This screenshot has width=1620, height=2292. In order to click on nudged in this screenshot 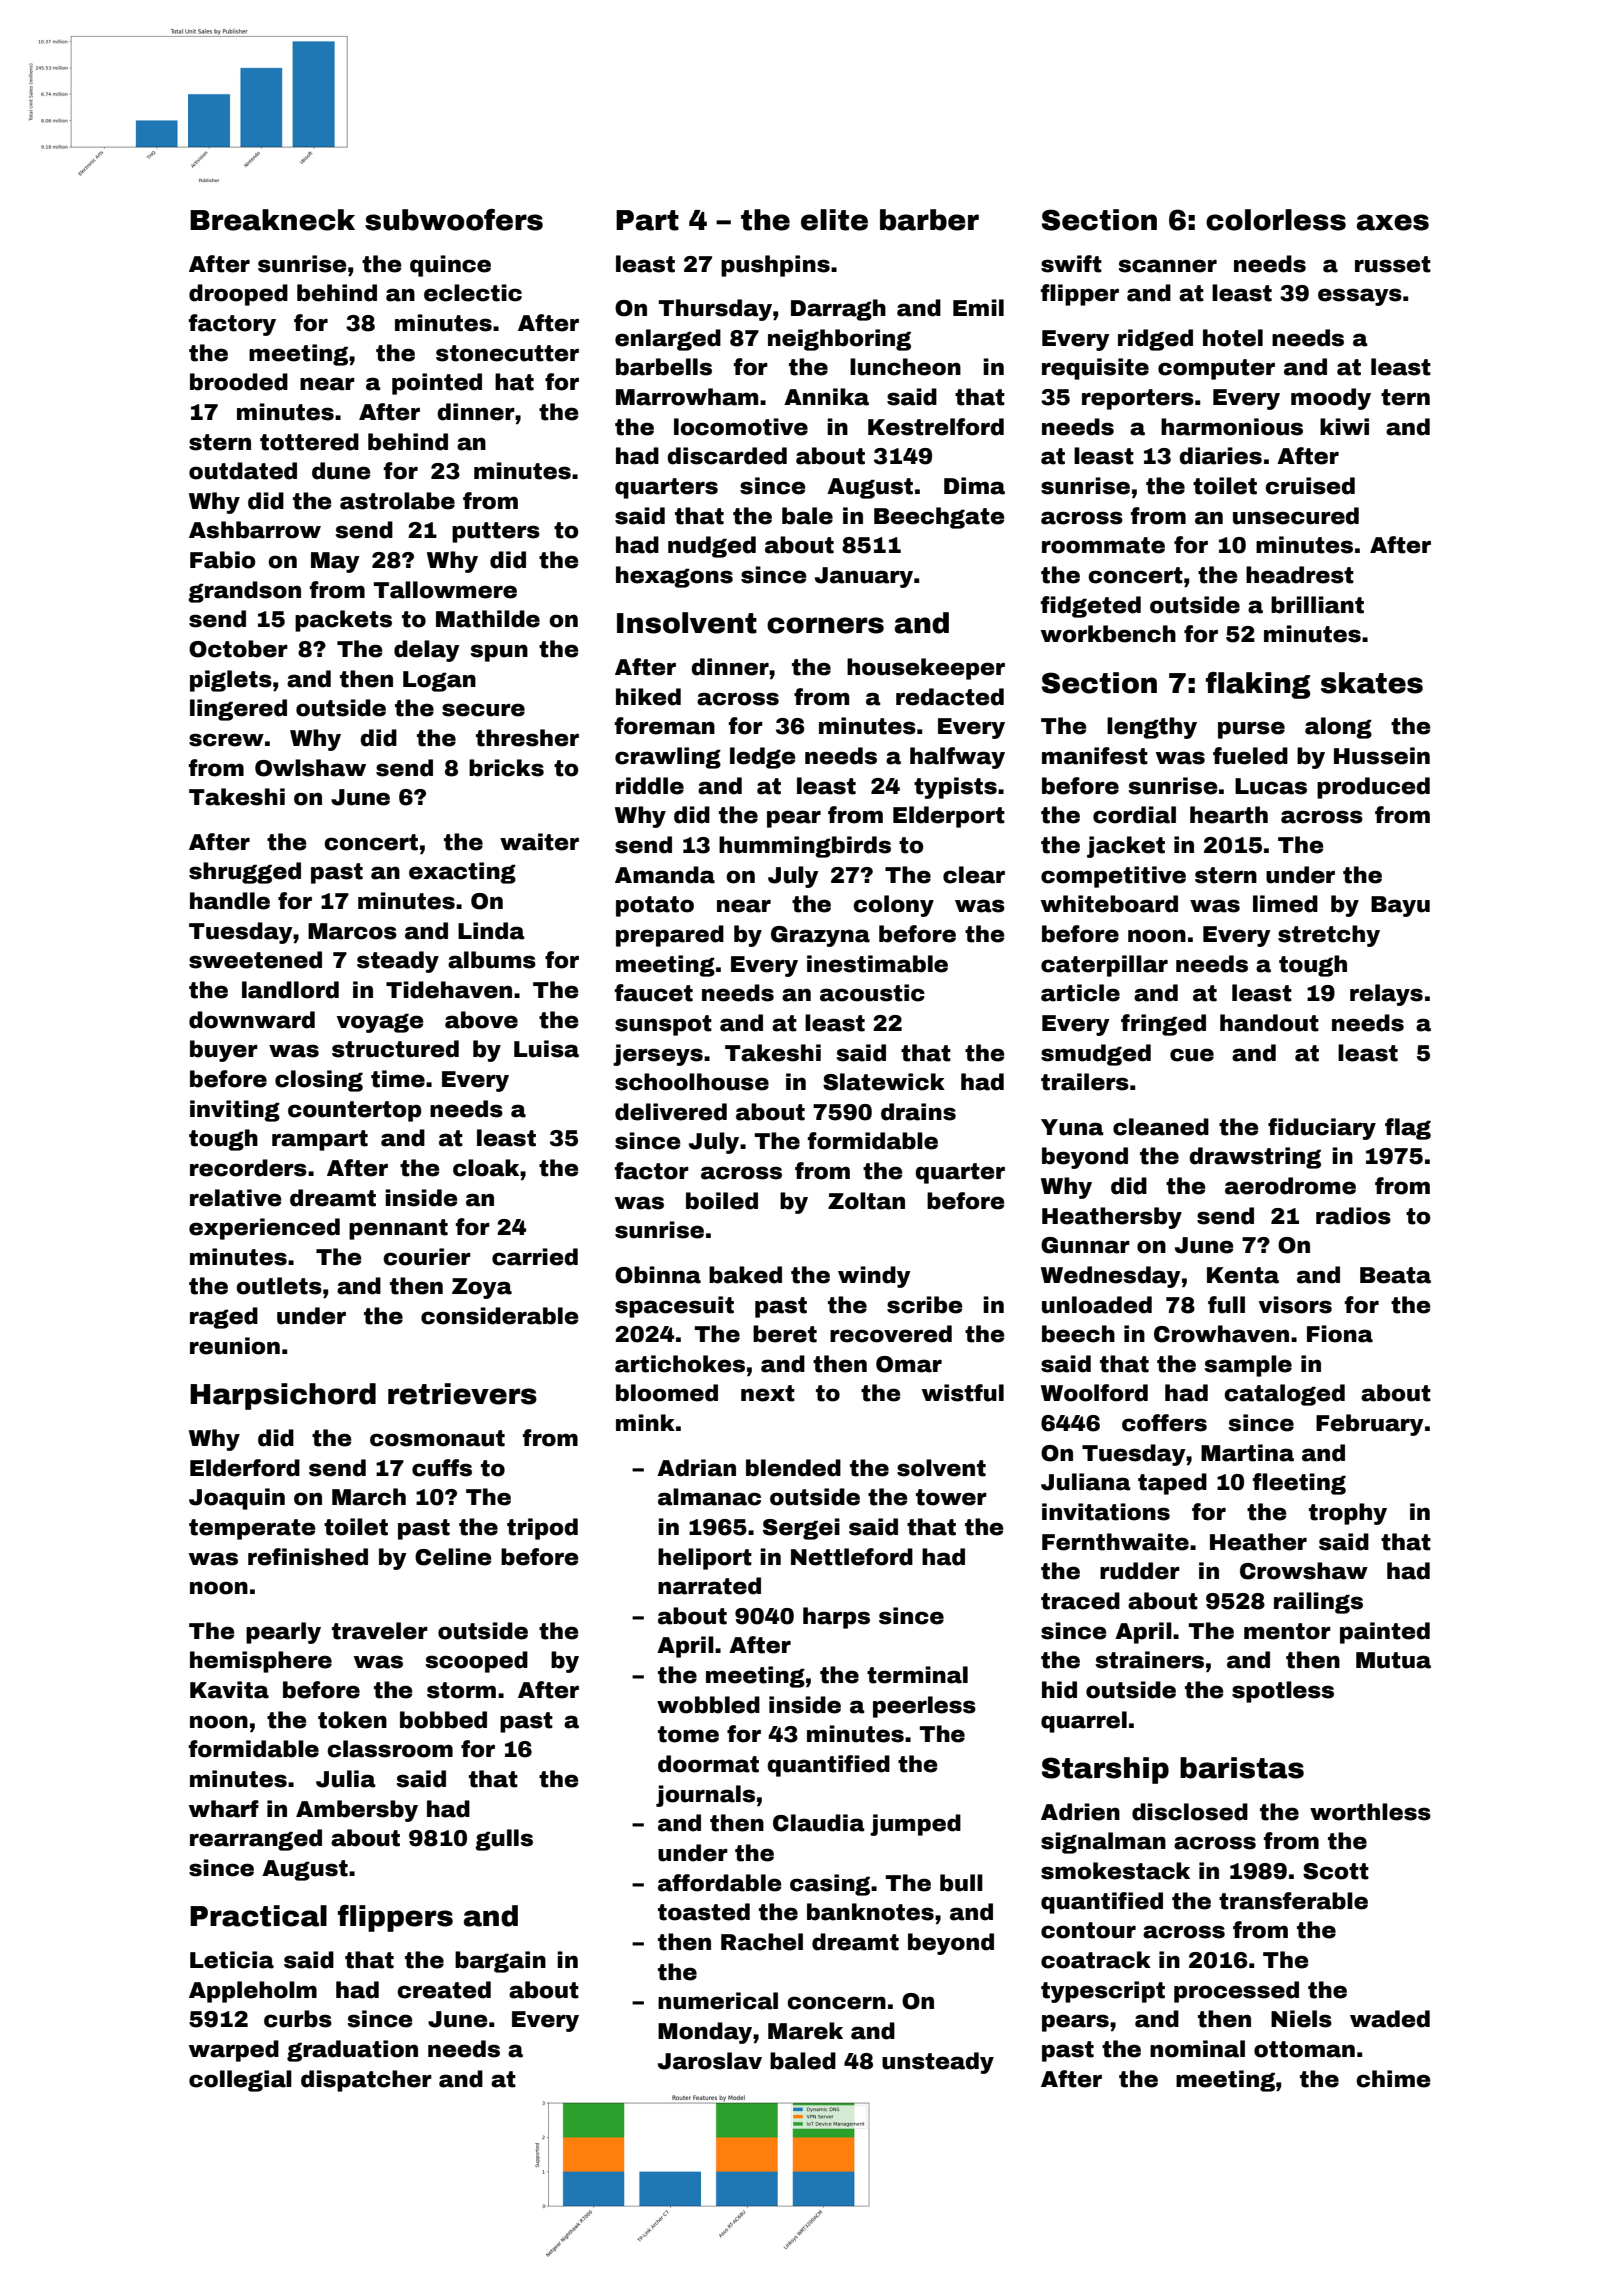, I will do `click(712, 547)`.
